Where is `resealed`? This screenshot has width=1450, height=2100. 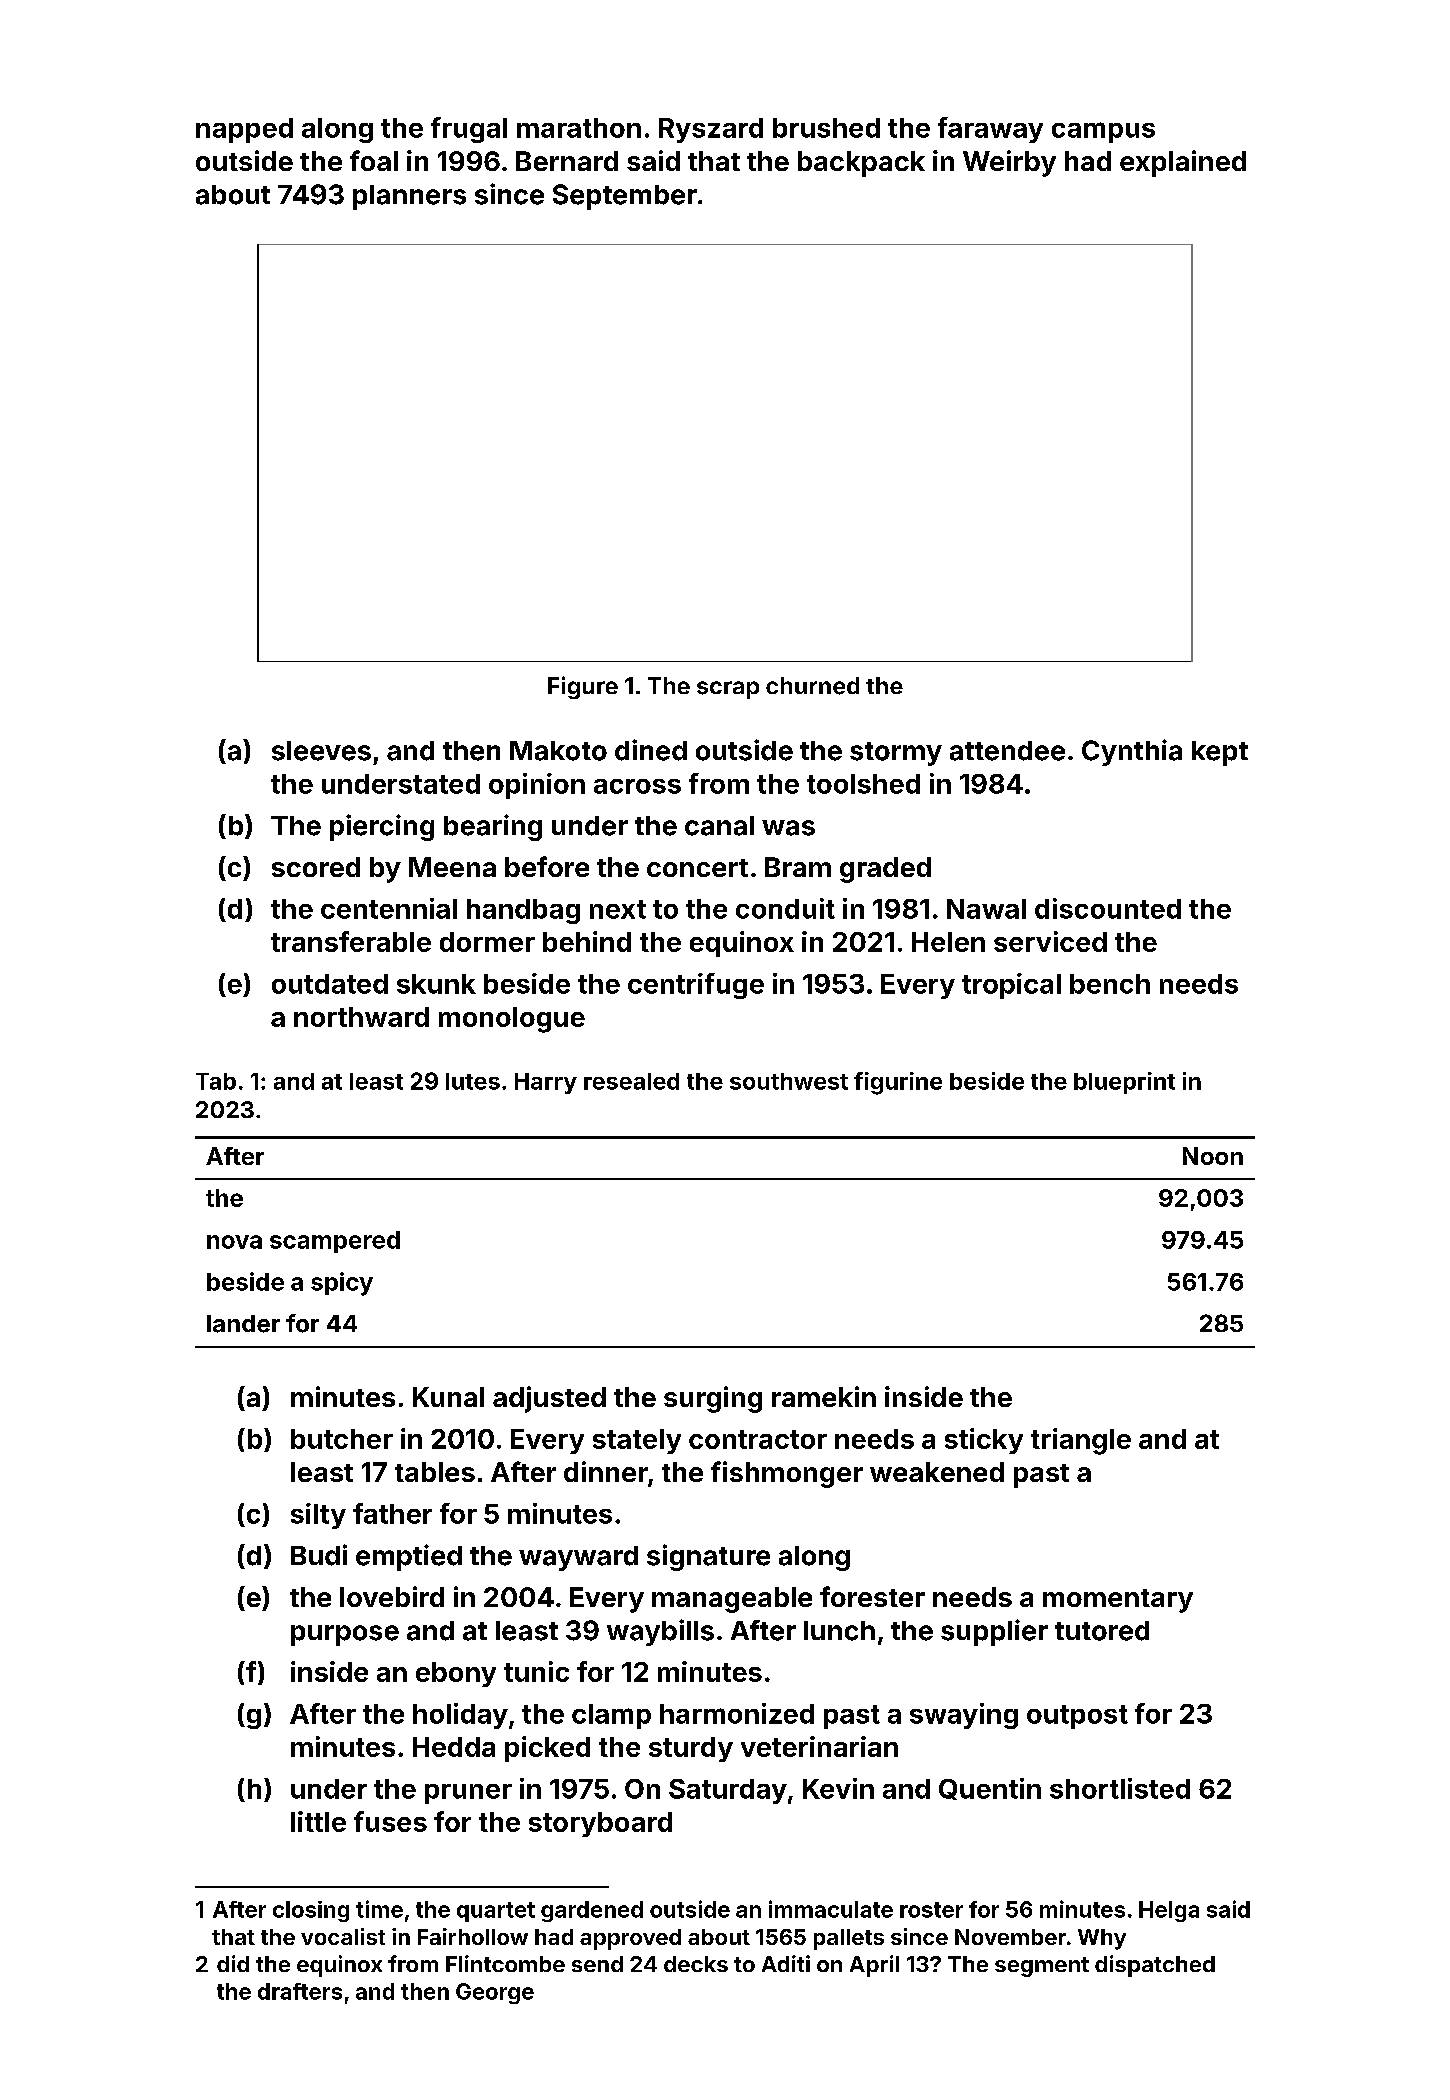 resealed is located at coordinates (631, 1081).
